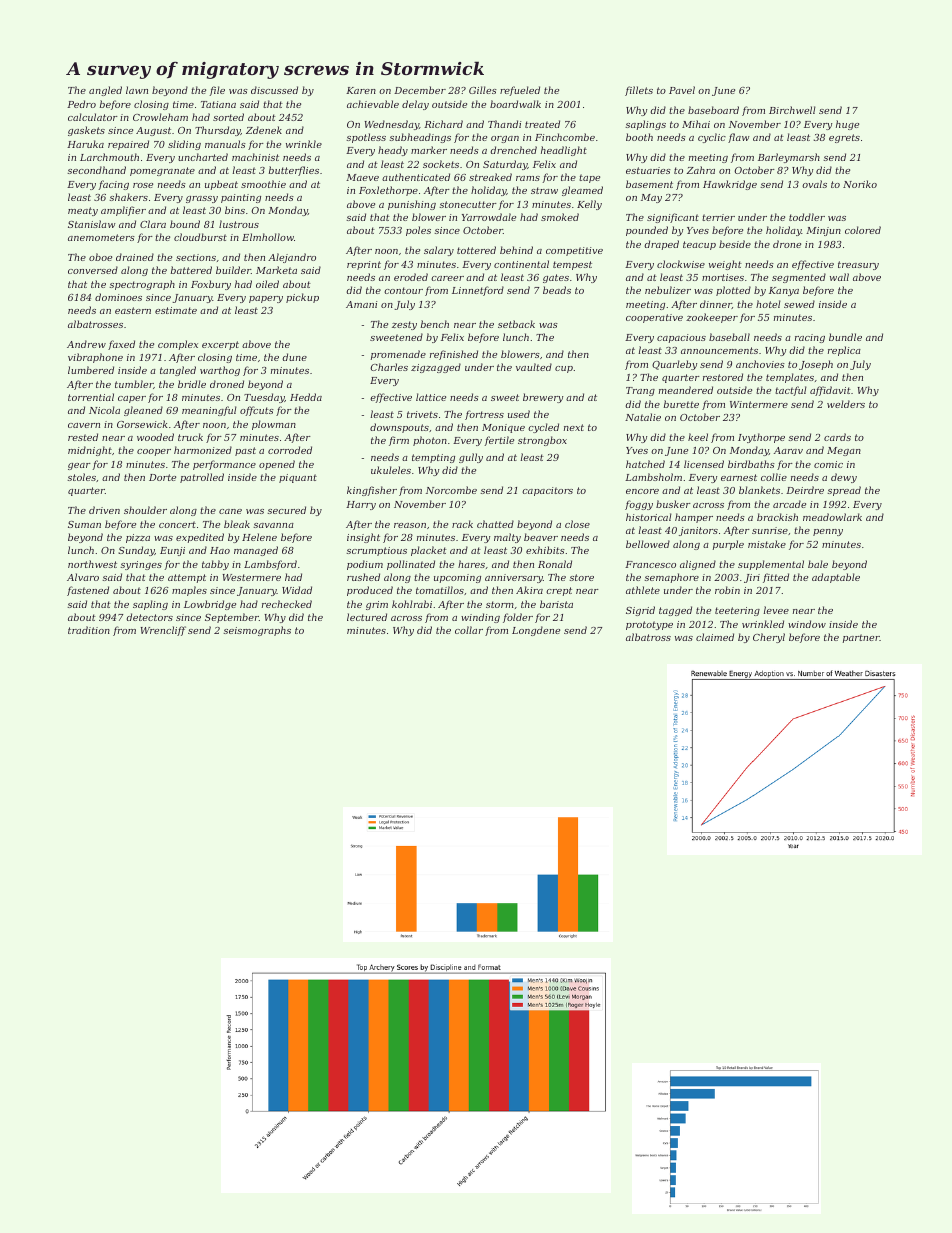 This screenshot has height=1233, width=952. Describe the element at coordinates (674, 365) in the screenshot. I see `Quarleby` at that location.
